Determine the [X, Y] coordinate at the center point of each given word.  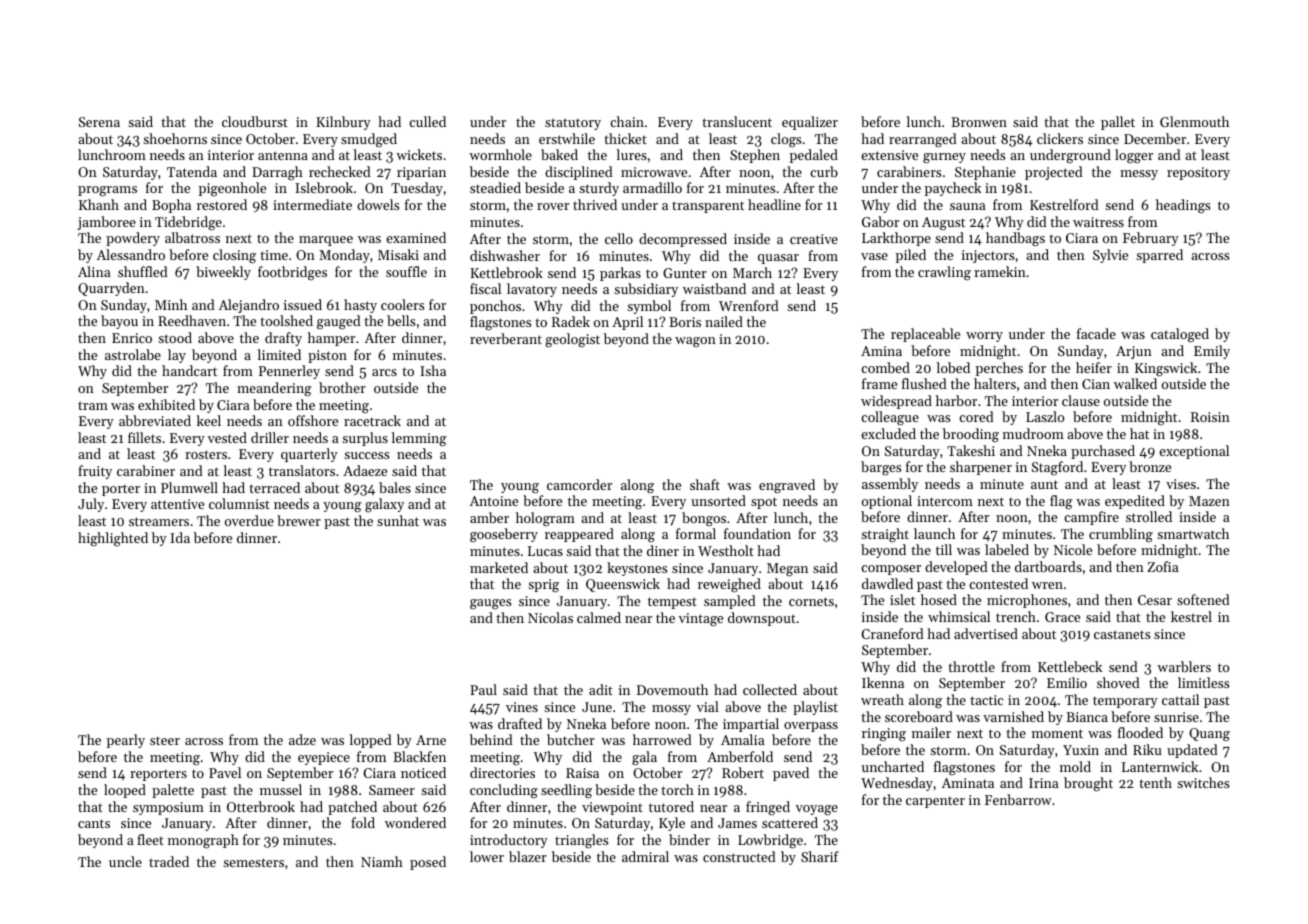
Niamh [382, 861]
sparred [1159, 256]
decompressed [683, 240]
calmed [599, 617]
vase [874, 256]
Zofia [1163, 566]
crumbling [1121, 535]
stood [175, 337]
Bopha [171, 206]
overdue [249, 520]
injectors [988, 256]
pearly [126, 741]
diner [663, 550]
